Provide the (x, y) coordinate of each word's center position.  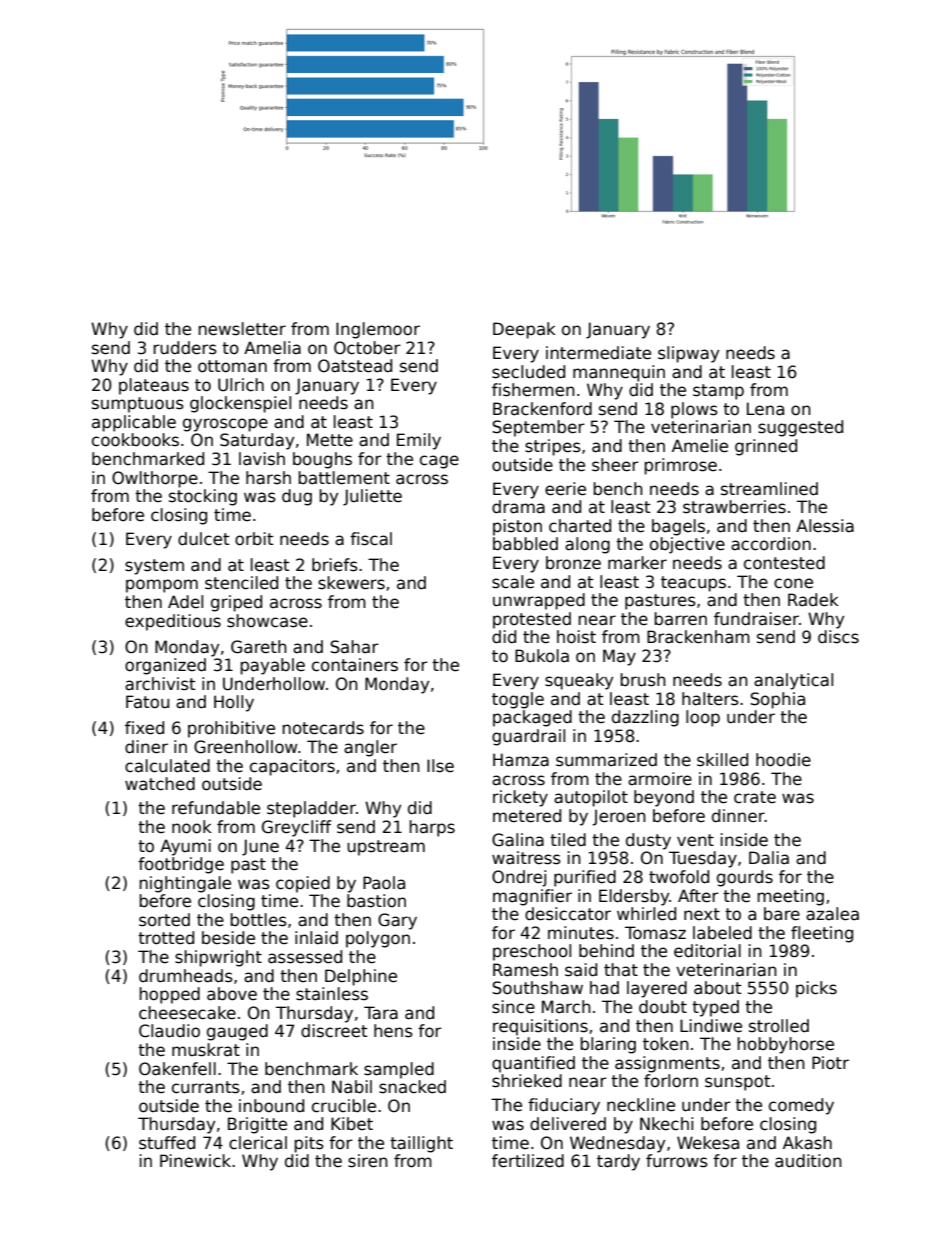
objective (687, 545)
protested (532, 620)
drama (518, 507)
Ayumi (185, 847)
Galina (518, 840)
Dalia (769, 858)
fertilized (528, 1161)
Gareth (259, 647)
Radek (813, 600)
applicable (134, 423)
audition (808, 1161)
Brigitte (257, 1125)
